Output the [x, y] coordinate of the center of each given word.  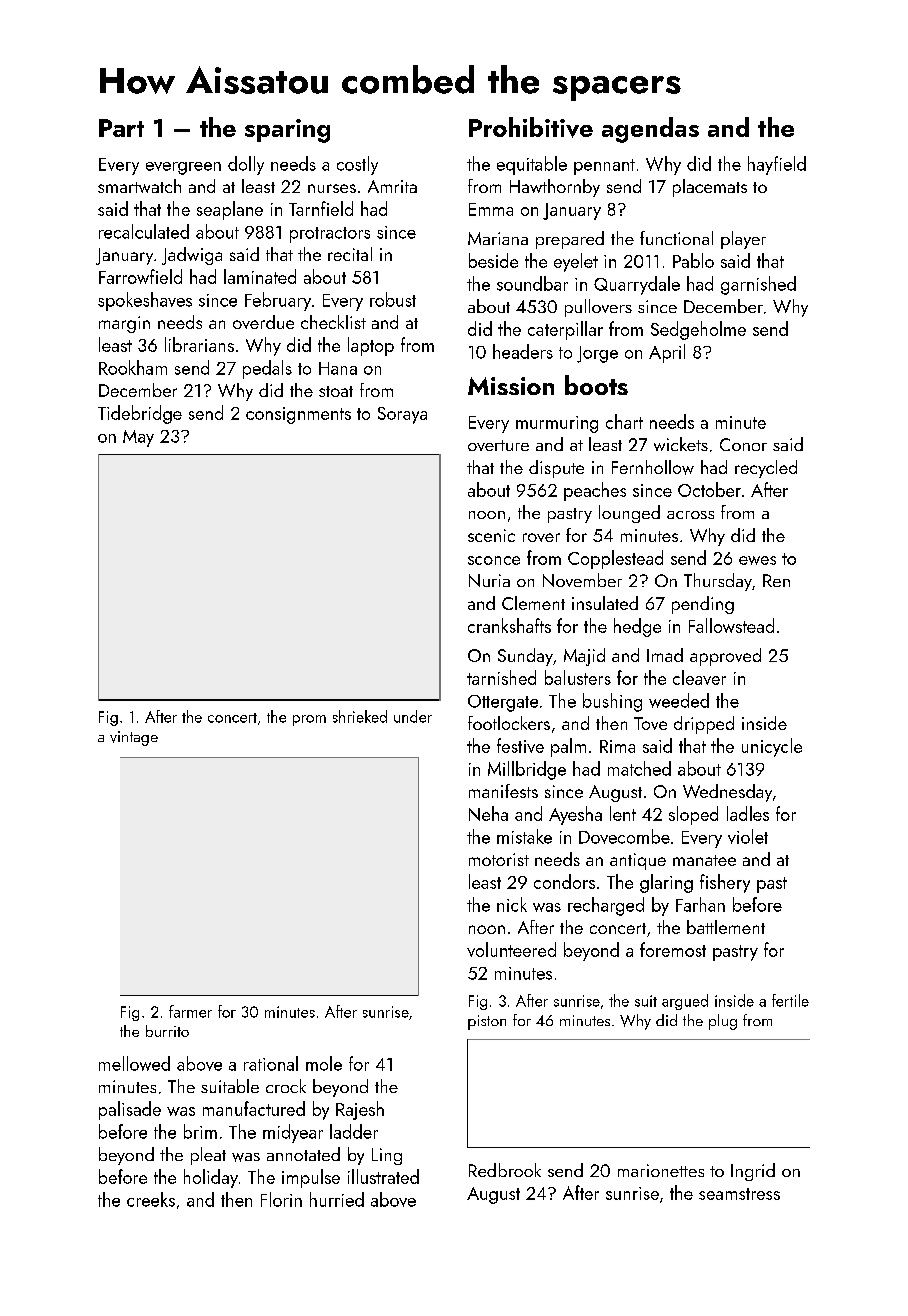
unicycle [772, 747]
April [667, 353]
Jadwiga [192, 256]
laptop [371, 346]
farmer [190, 1011]
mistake [524, 836]
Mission [511, 386]
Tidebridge [140, 414]
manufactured [254, 1108]
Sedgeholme [698, 330]
